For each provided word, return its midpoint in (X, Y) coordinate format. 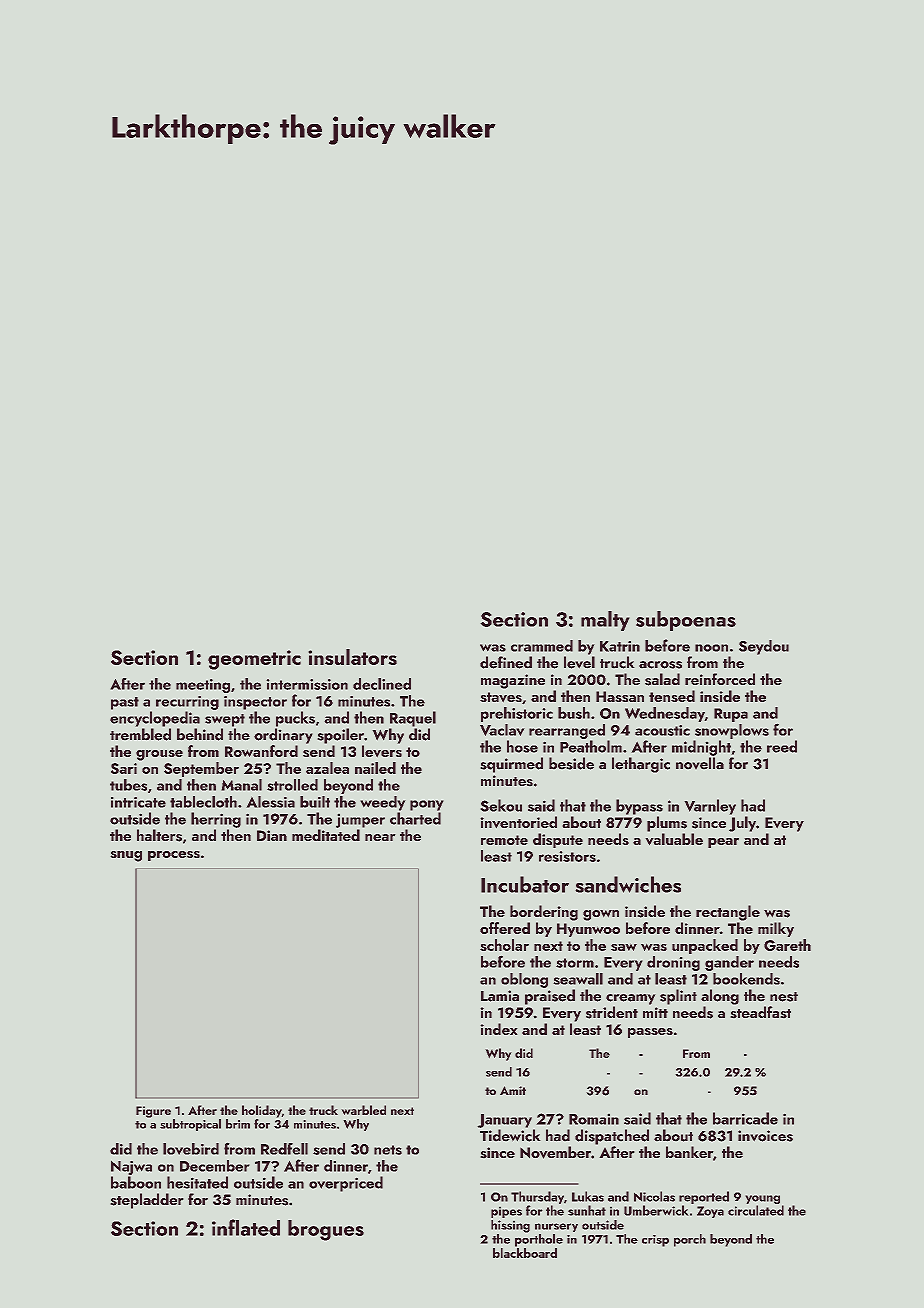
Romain (594, 1119)
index (499, 1029)
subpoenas (686, 621)
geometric (254, 660)
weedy (383, 803)
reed (782, 746)
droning (673, 963)
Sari (124, 768)
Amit (513, 1090)
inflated (246, 1227)
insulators (353, 657)
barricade (745, 1118)
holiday (262, 1111)
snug (126, 856)
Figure (153, 1112)
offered (505, 928)
